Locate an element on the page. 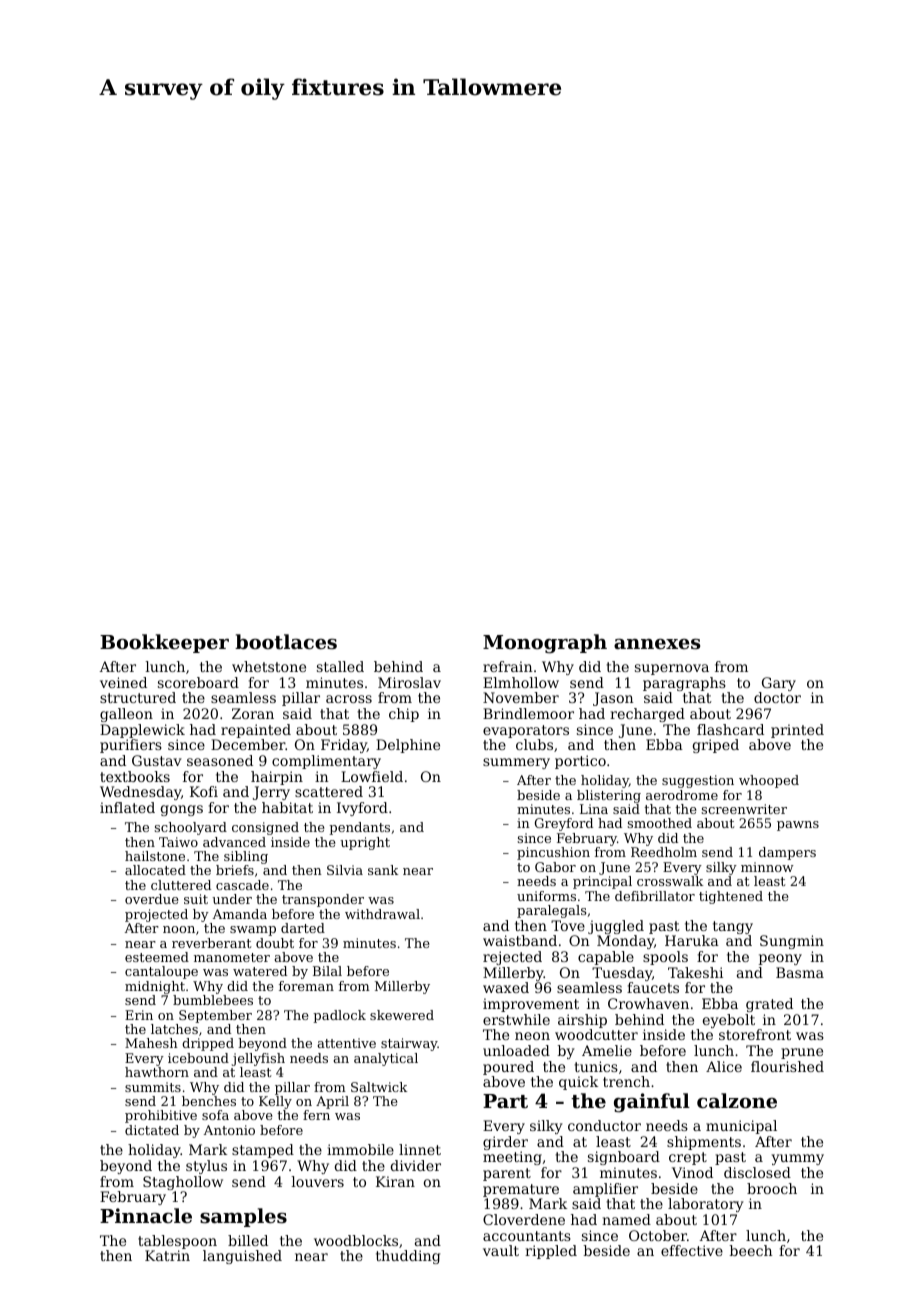 The image size is (924, 1308). uniforms is located at coordinates (546, 896).
